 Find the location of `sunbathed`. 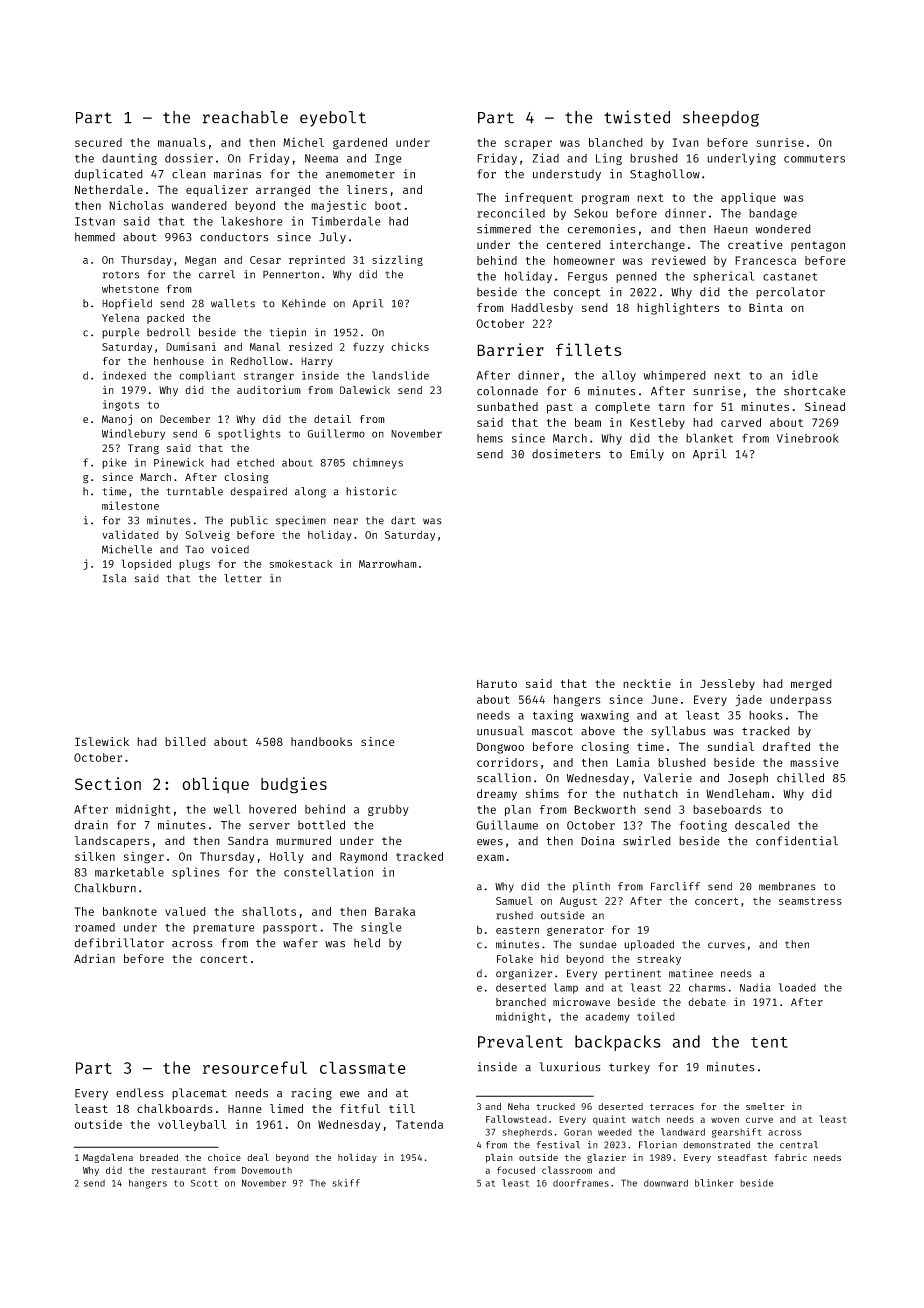

sunbathed is located at coordinates (507, 406).
